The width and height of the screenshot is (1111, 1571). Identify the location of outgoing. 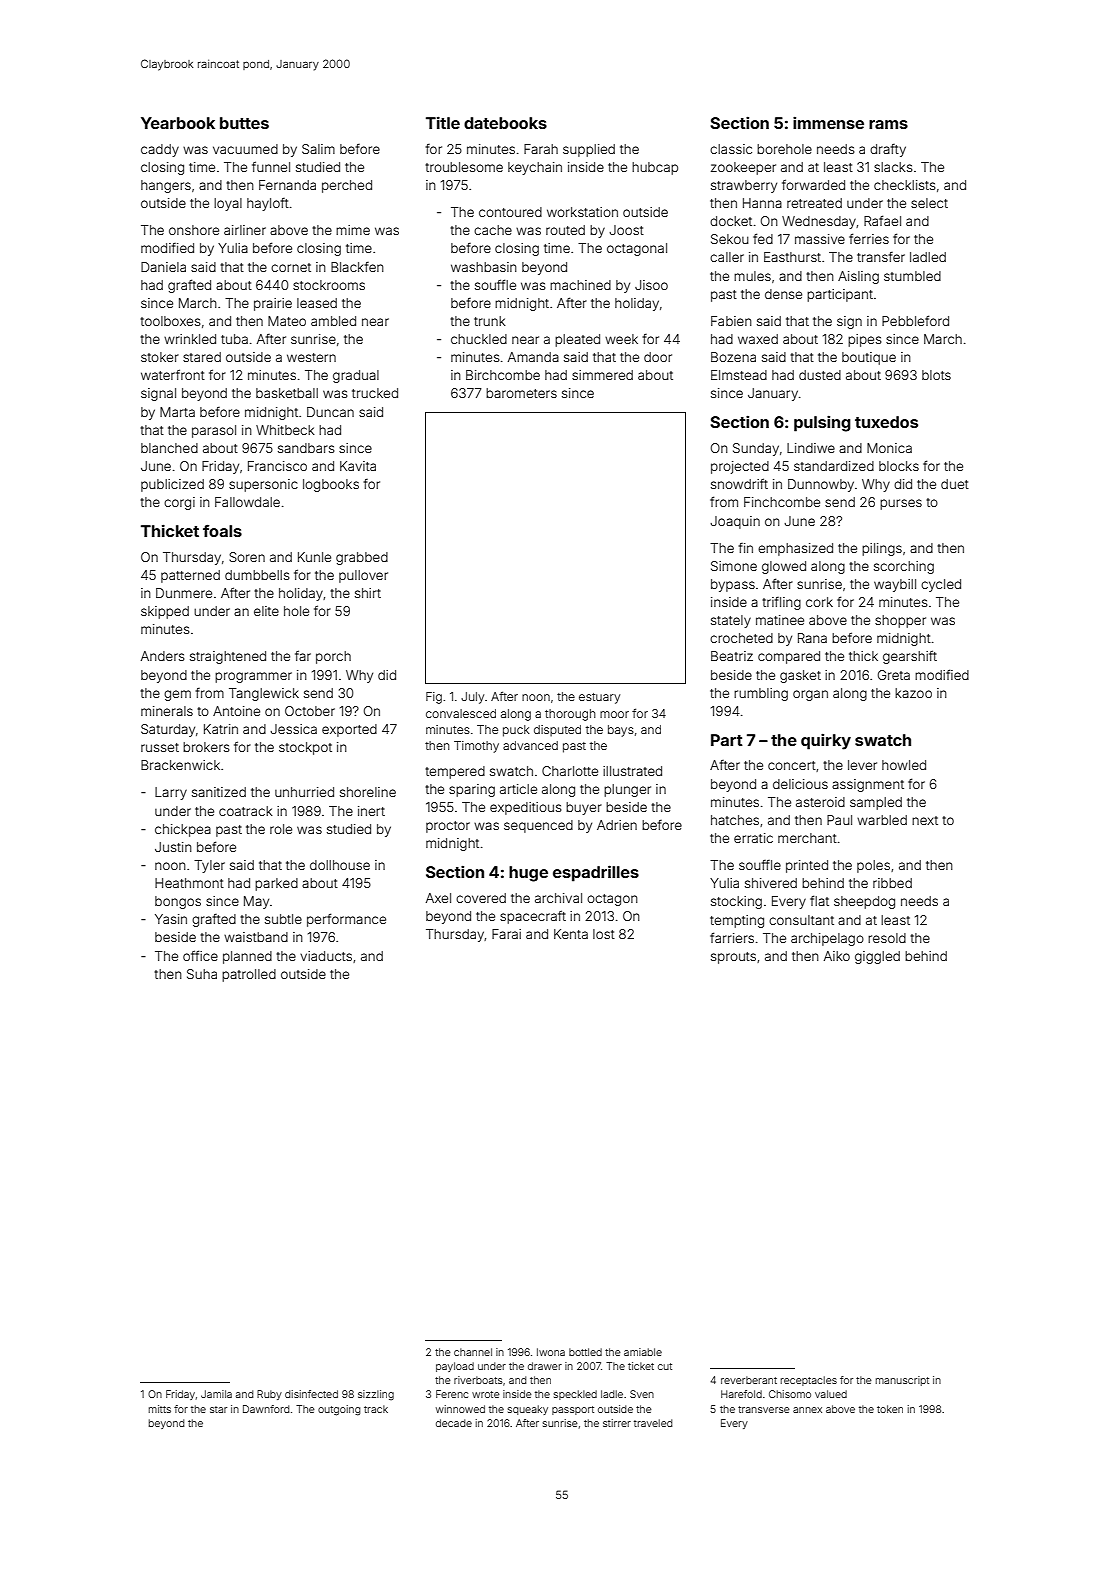
(339, 1410).
